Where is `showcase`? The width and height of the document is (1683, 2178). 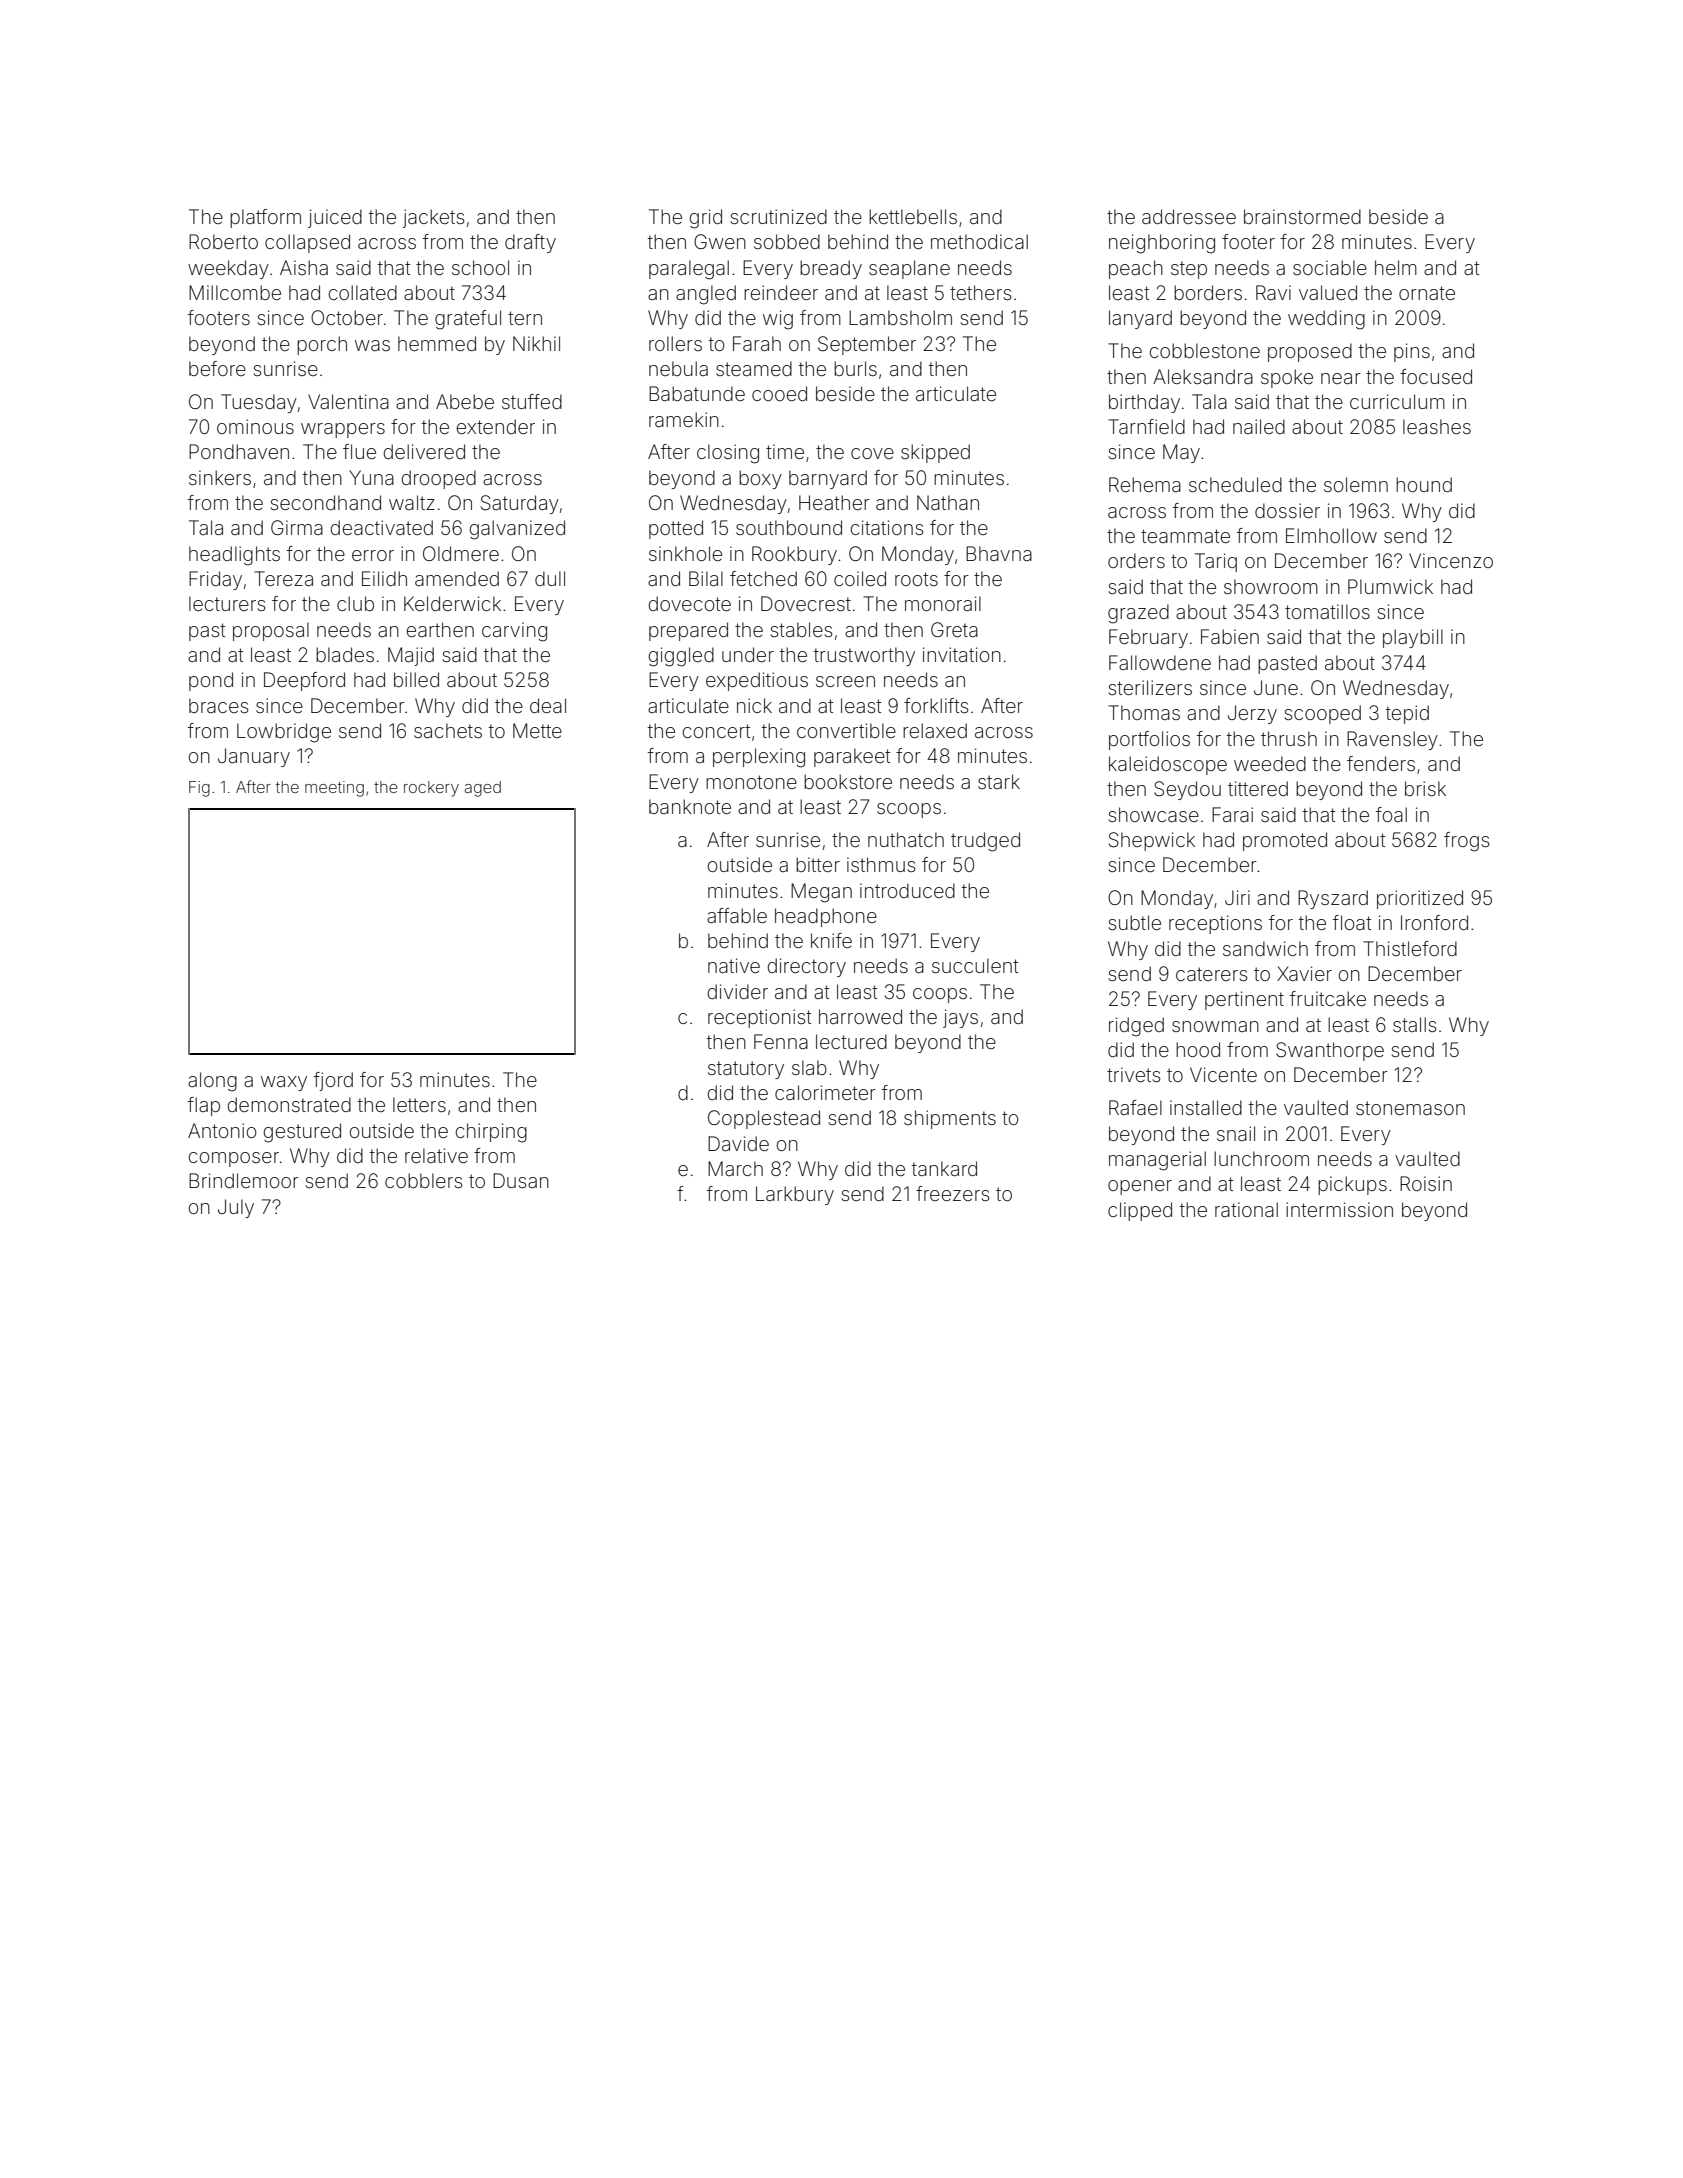
showcase is located at coordinates (1153, 814).
